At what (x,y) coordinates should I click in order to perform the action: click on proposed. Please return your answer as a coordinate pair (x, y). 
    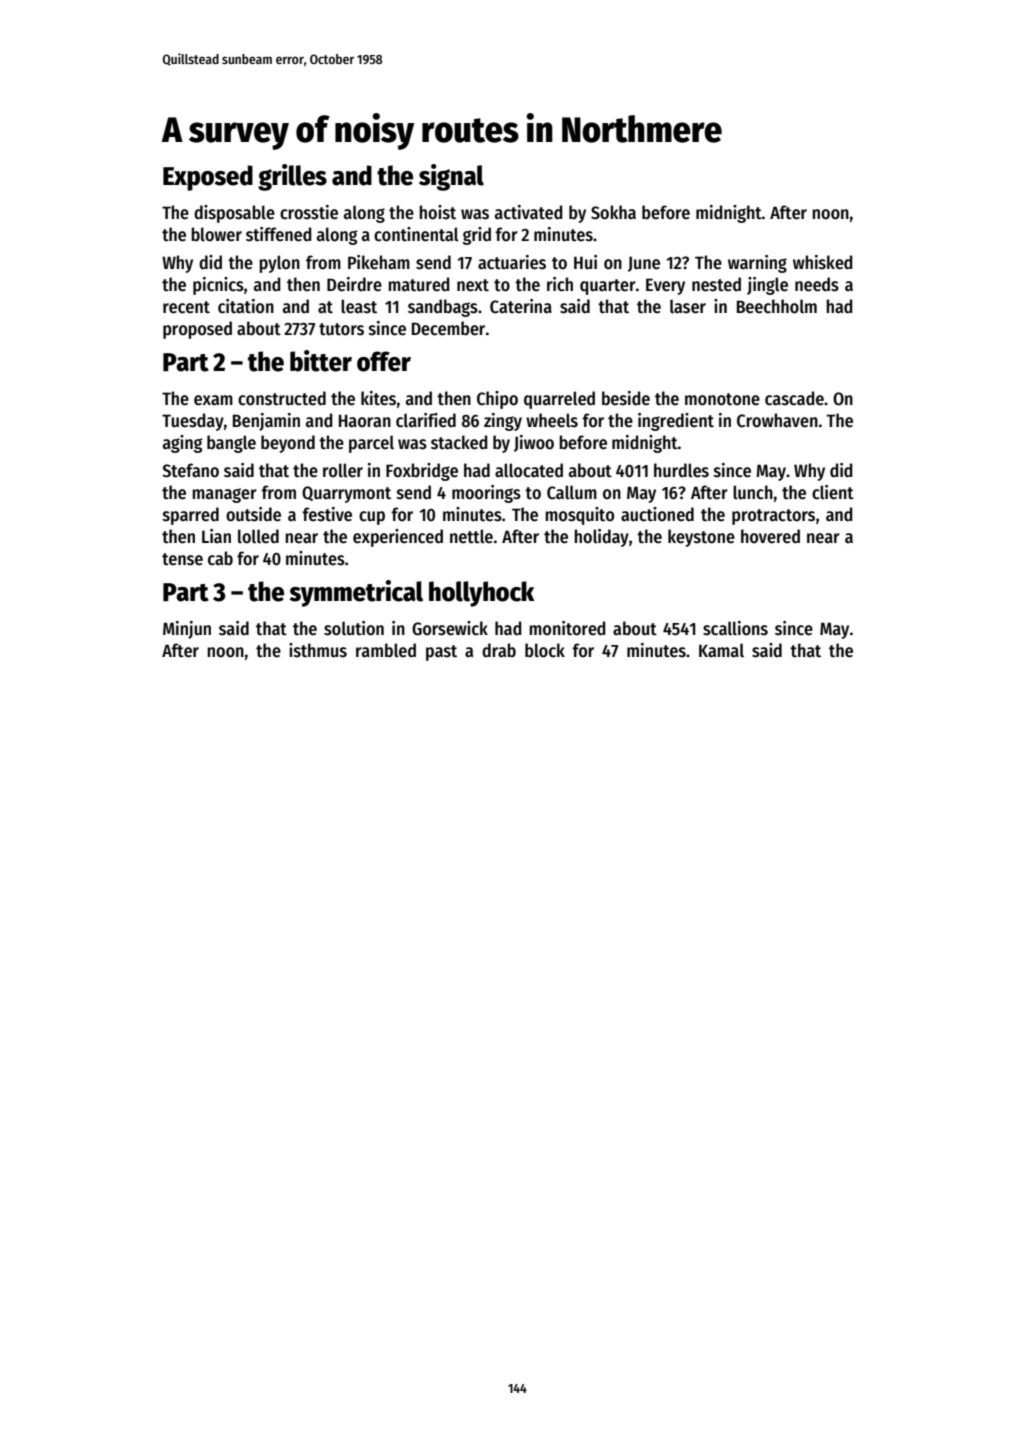
    Looking at the image, I should click on (197, 330).
